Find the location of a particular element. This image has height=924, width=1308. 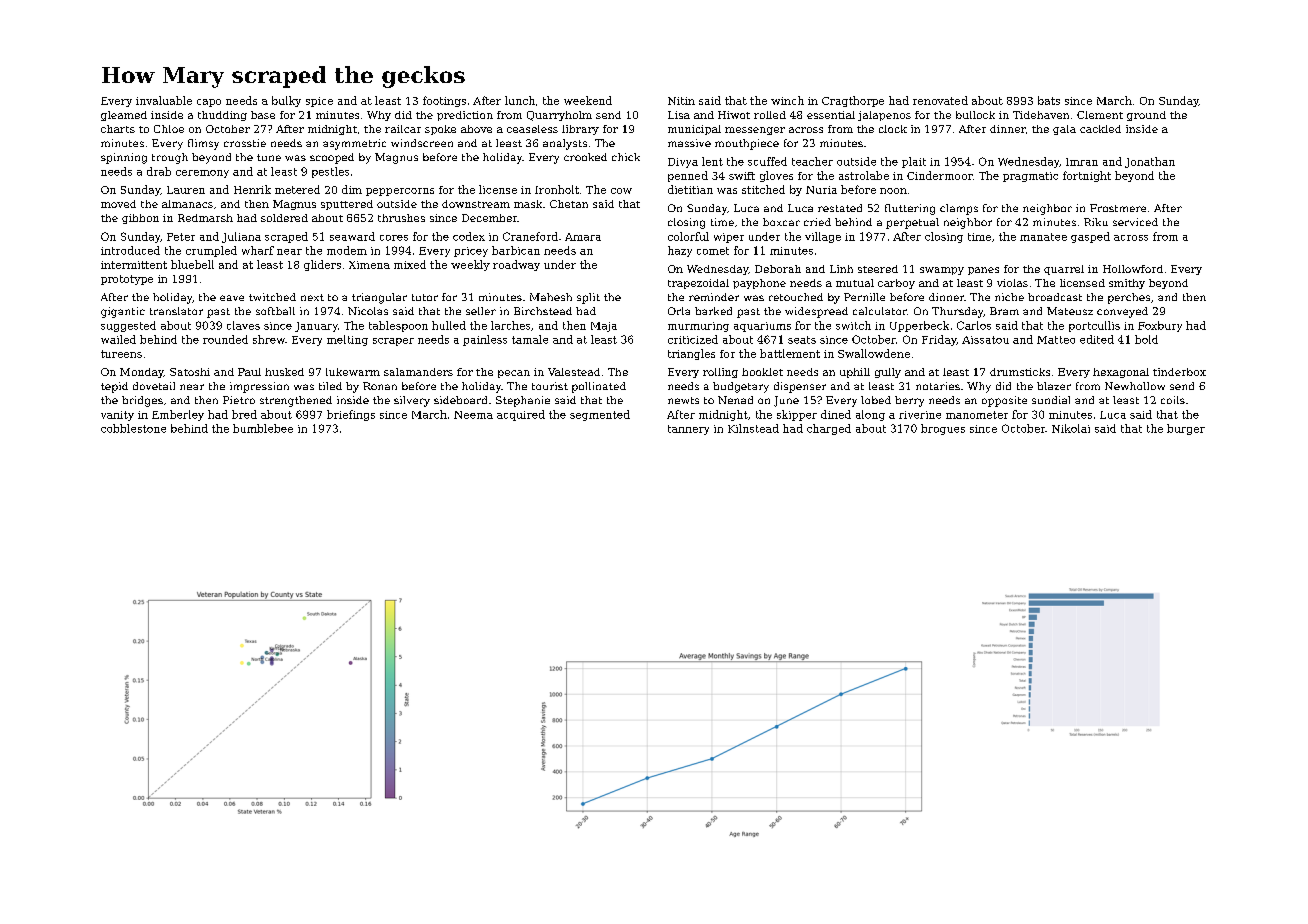

ground is located at coordinates (1146, 116).
